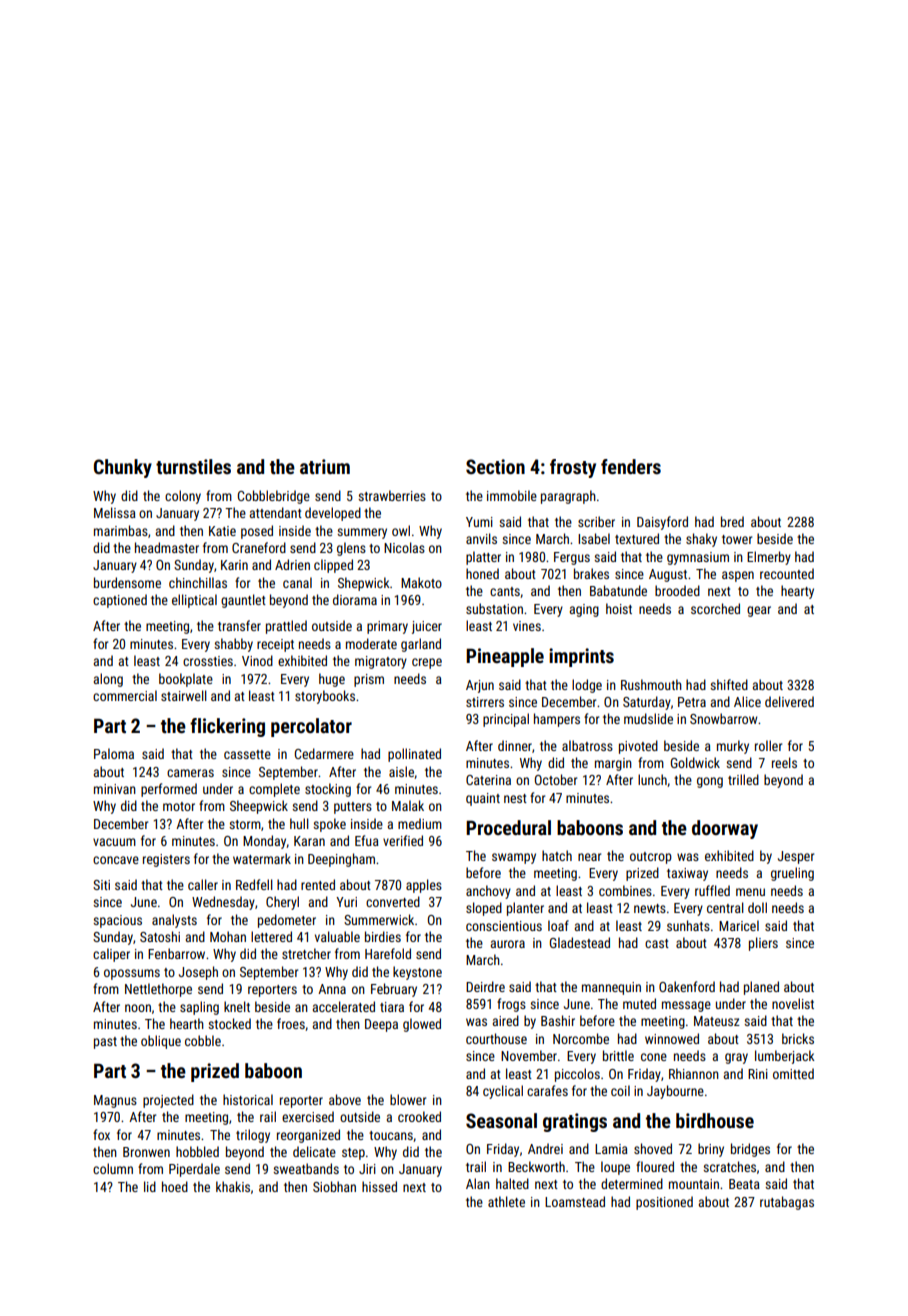 The width and height of the document is (908, 1316). I want to click on along, so click(108, 680).
